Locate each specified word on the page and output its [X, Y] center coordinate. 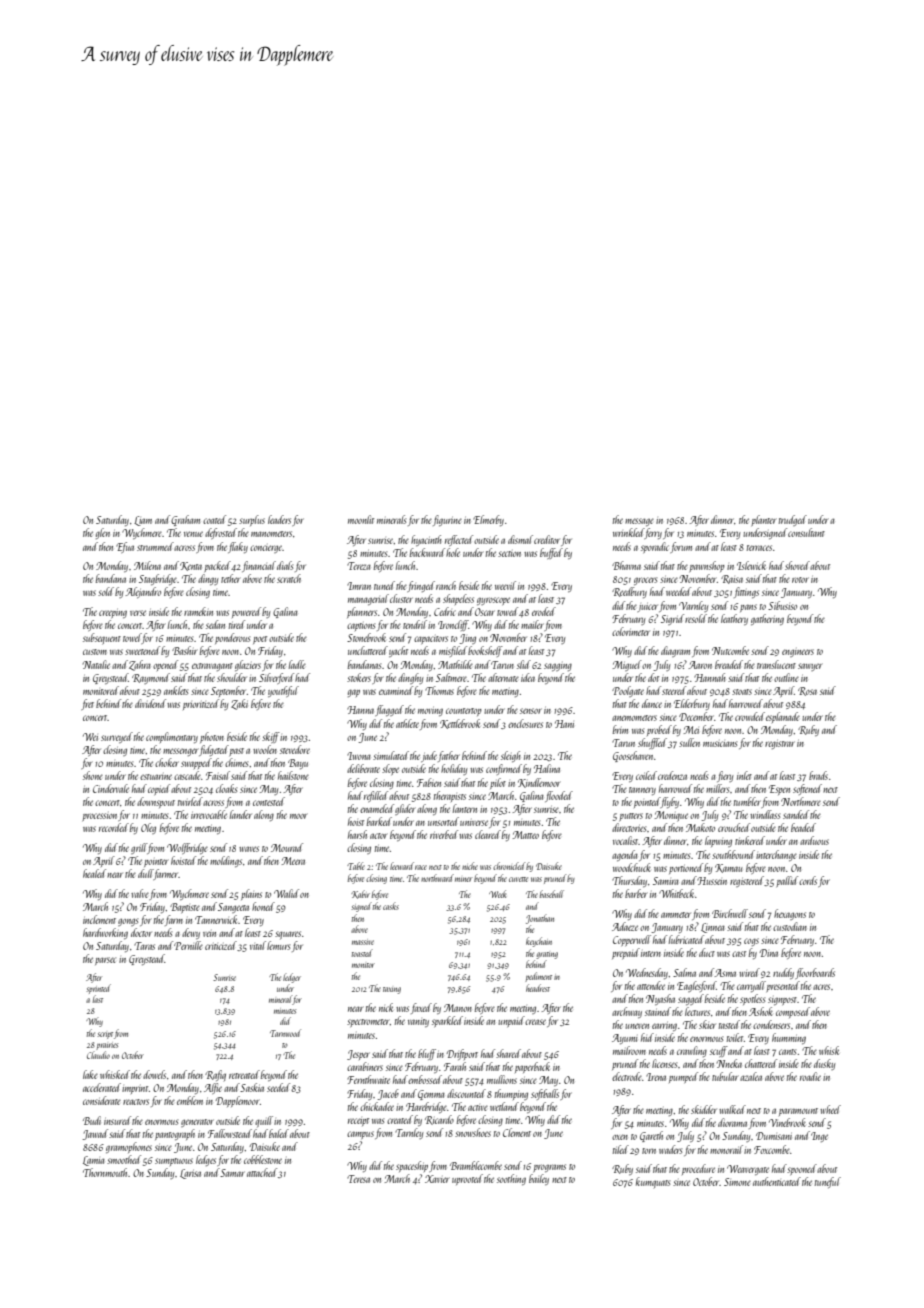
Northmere [801, 801]
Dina [769, 953]
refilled [376, 796]
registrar [780, 745]
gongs [128, 922]
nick [386, 1007]
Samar [232, 1173]
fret [87, 704]
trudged [793, 520]
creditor [547, 539]
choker [167, 762]
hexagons [790, 914]
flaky [238, 547]
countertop [464, 712]
